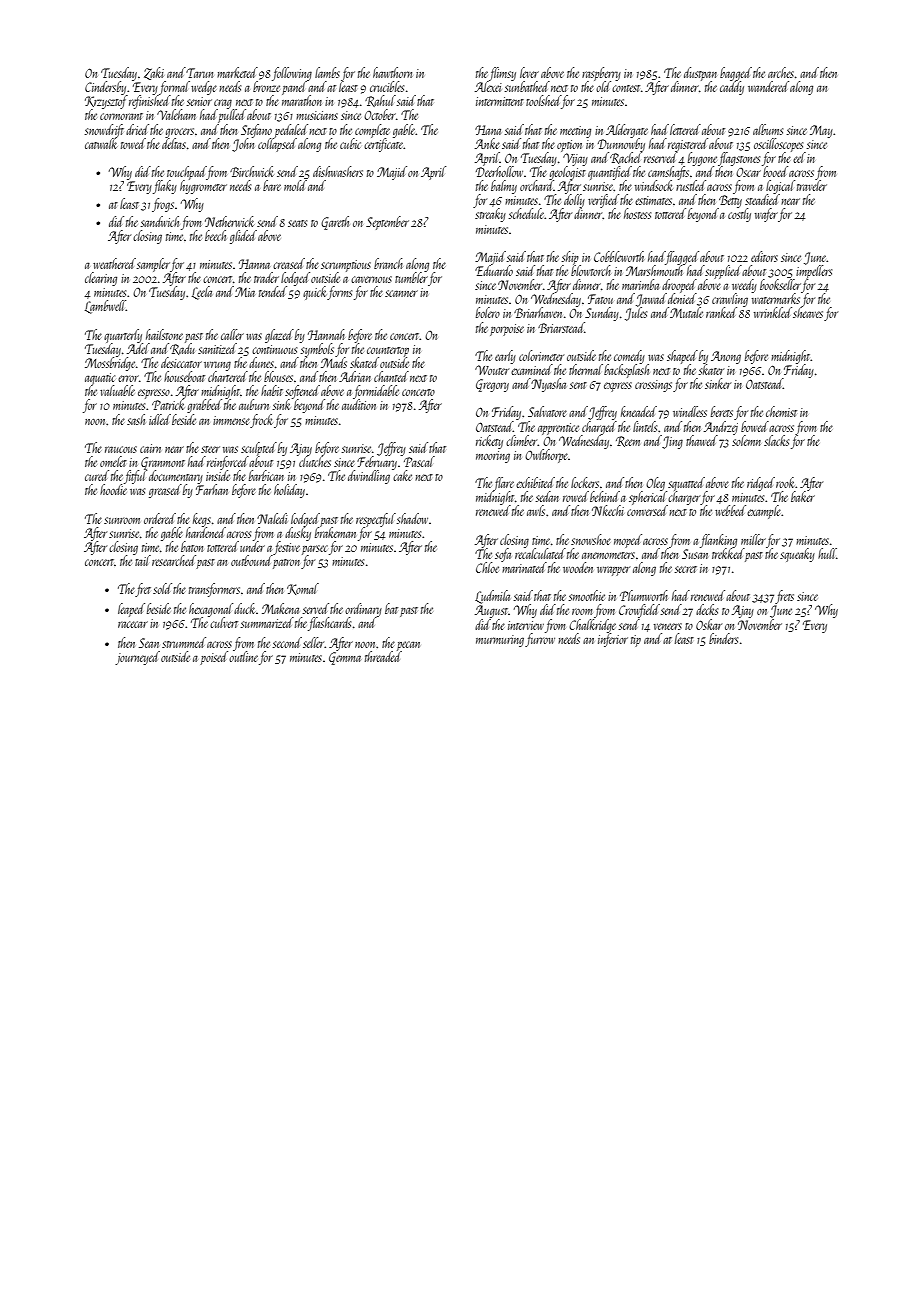  I want to click on Briarstead, so click(561, 327).
